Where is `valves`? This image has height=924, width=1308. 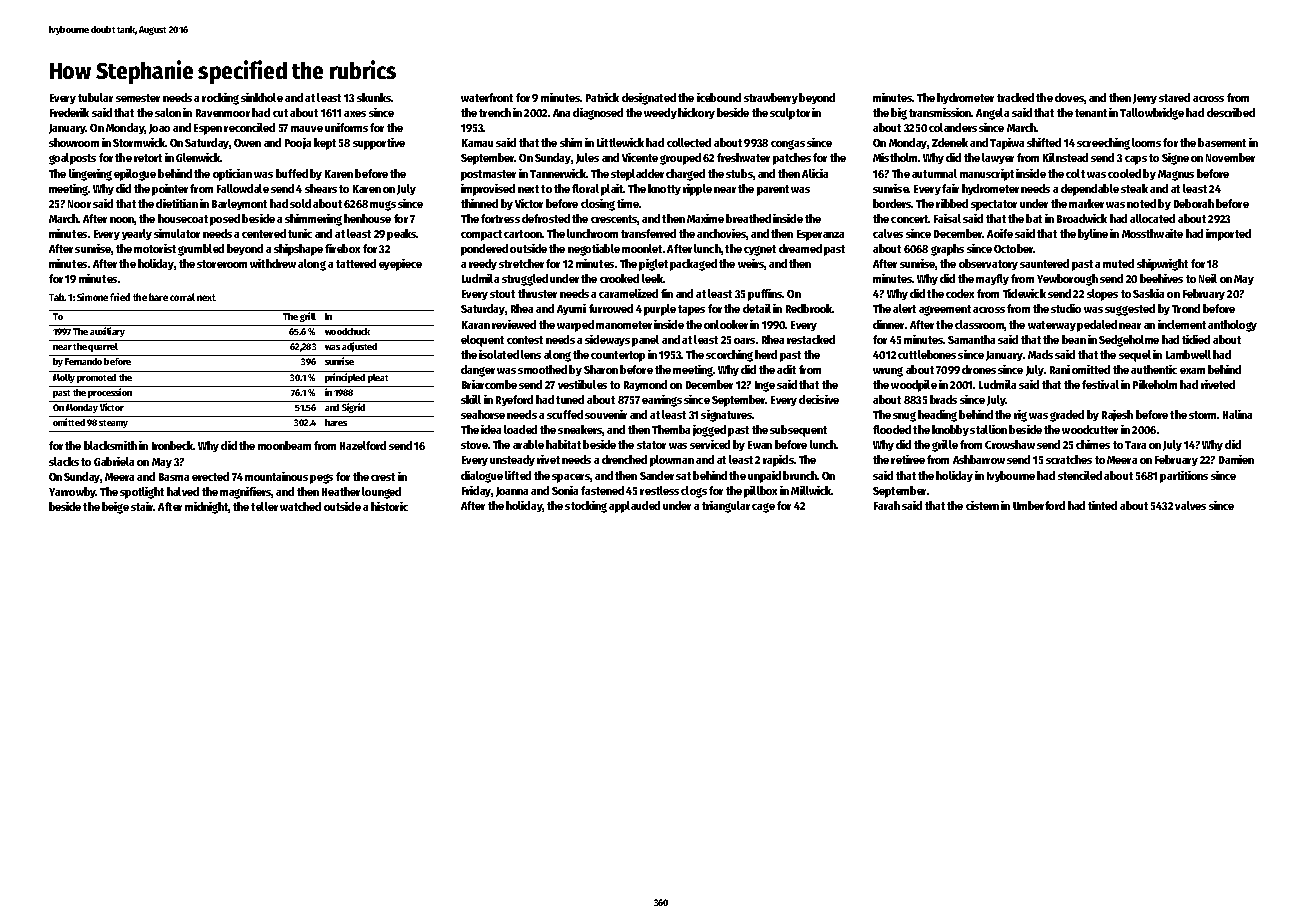 valves is located at coordinates (1190, 505).
